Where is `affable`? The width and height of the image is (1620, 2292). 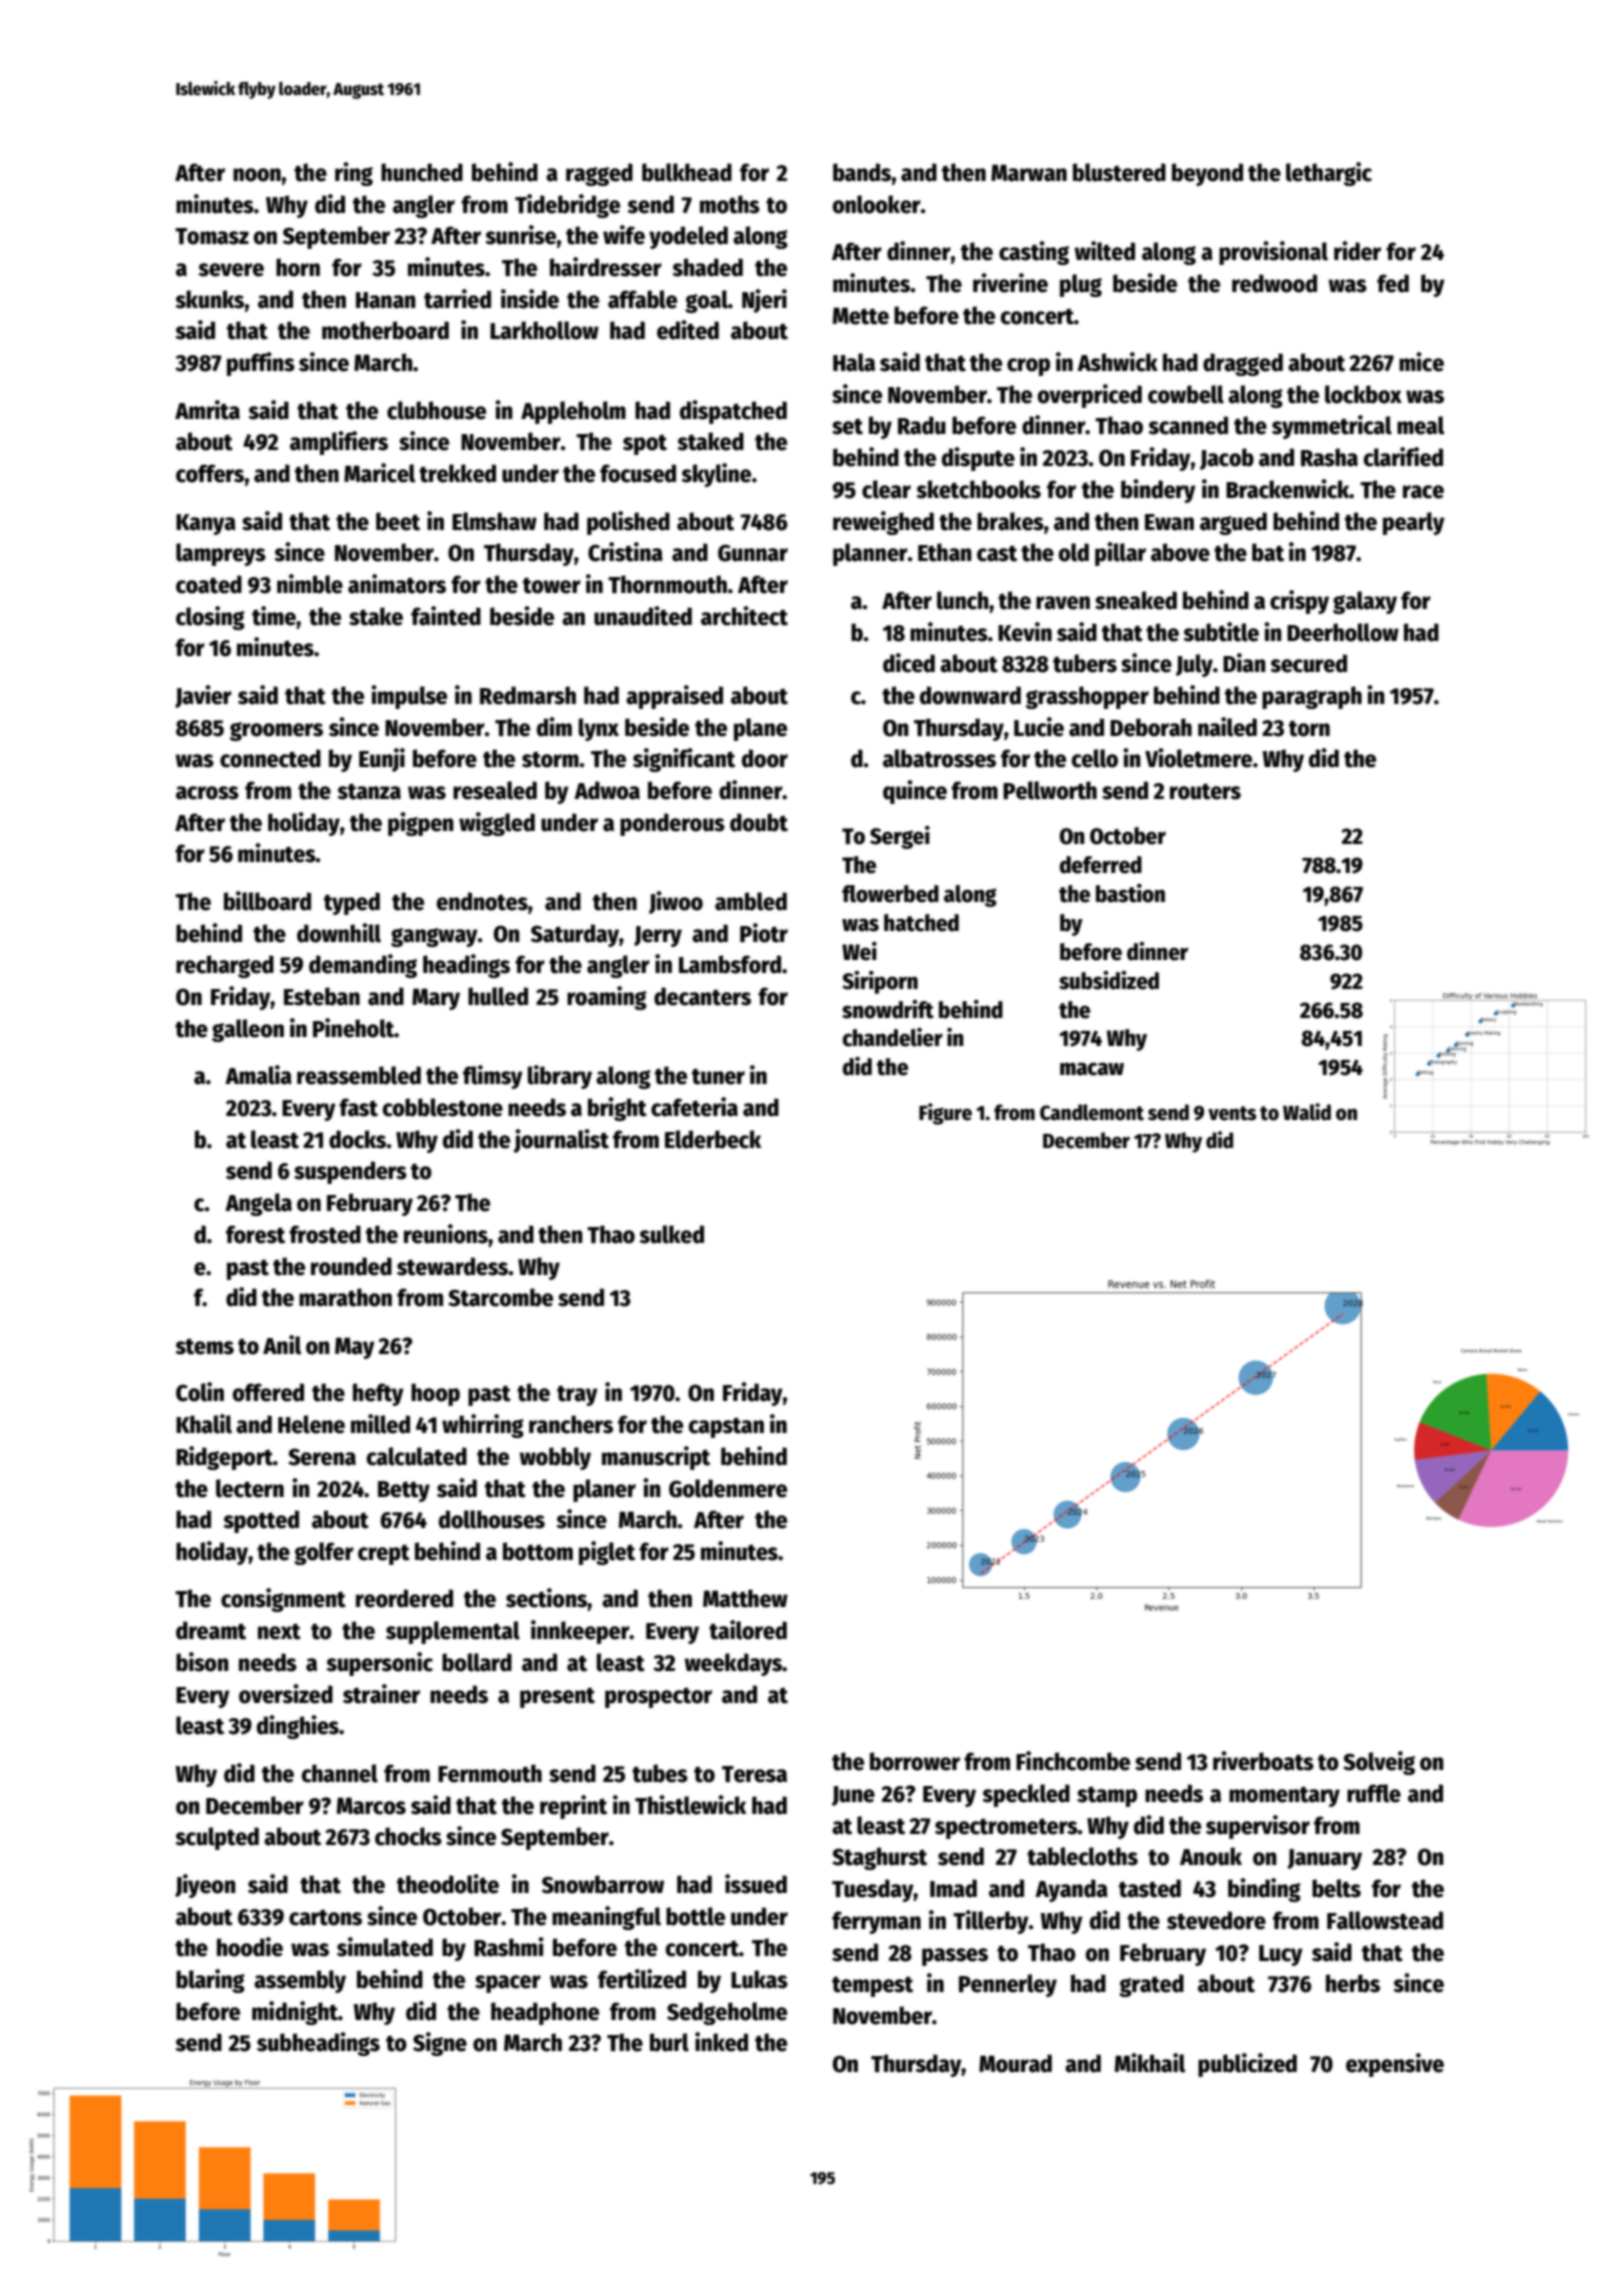
affable is located at coordinates (642, 299).
